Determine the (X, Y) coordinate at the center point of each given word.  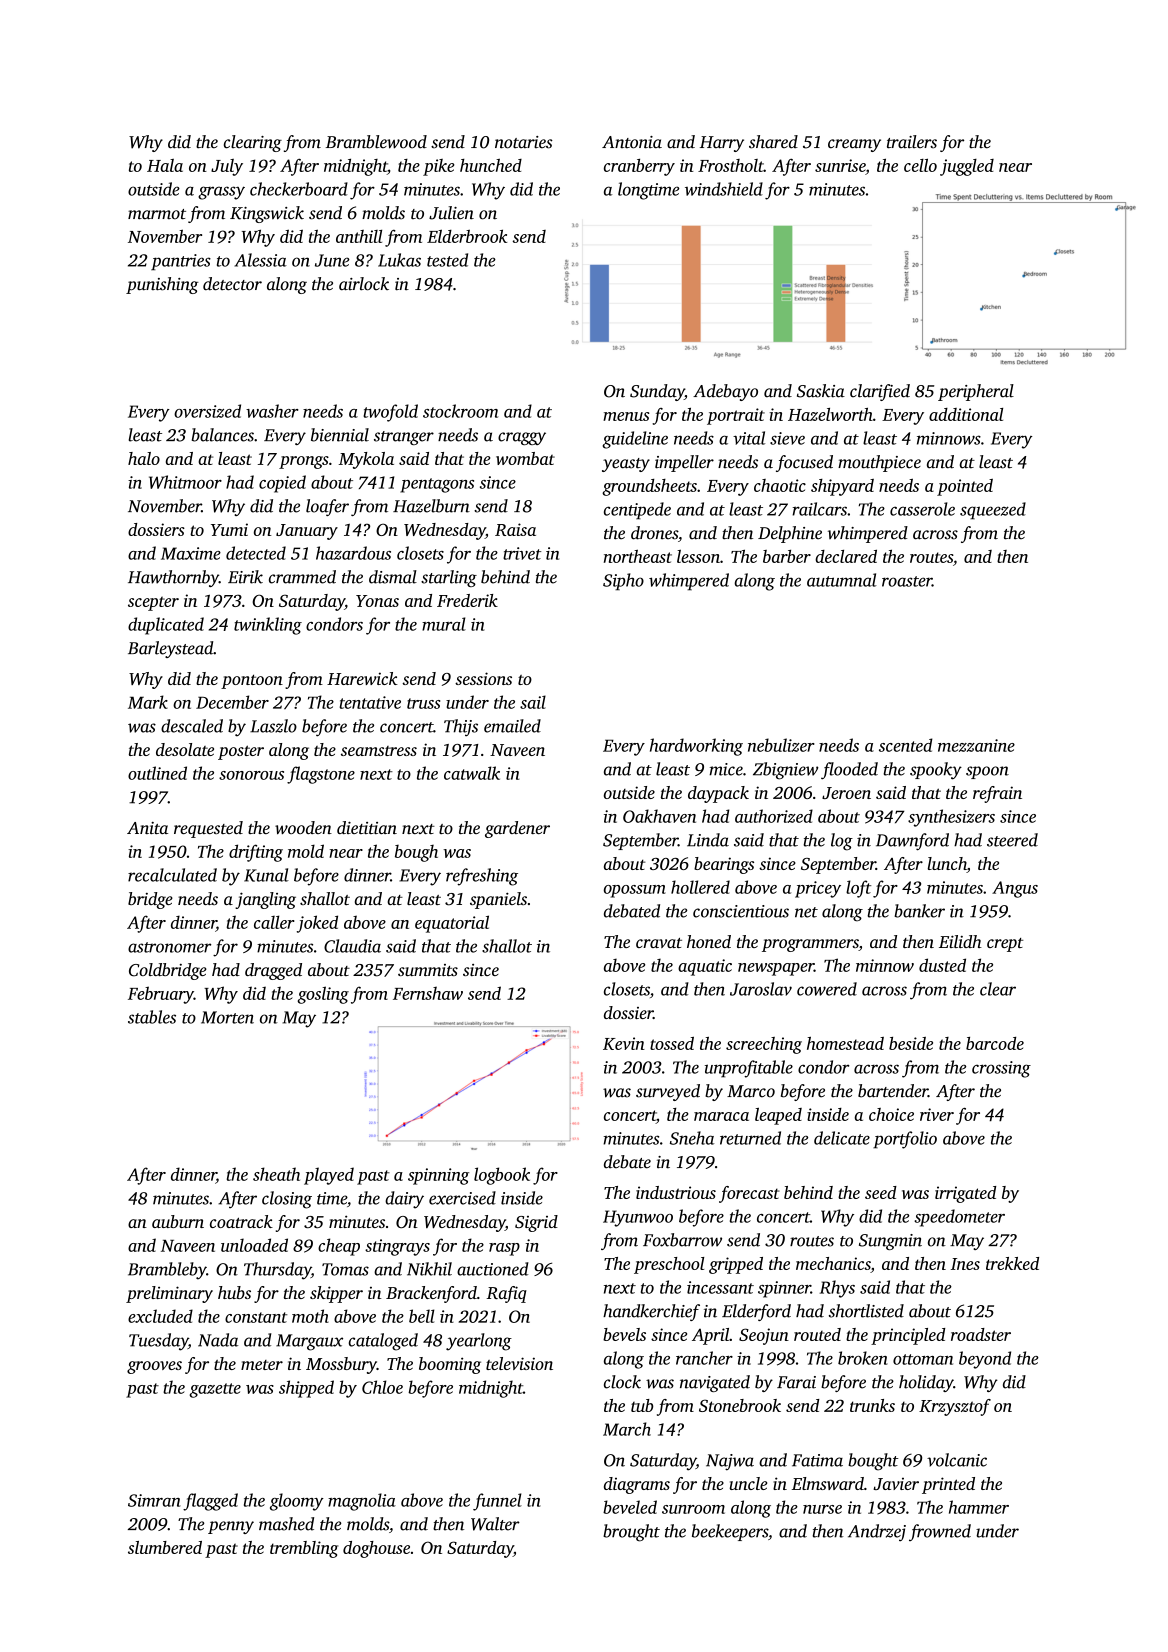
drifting (256, 853)
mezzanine (976, 745)
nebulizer (781, 745)
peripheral (976, 392)
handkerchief (651, 1312)
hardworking (696, 747)
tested (447, 260)
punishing (162, 285)
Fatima (817, 1460)
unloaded (254, 1245)
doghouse (376, 1549)
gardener (517, 829)
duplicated (166, 626)
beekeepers (730, 1532)
